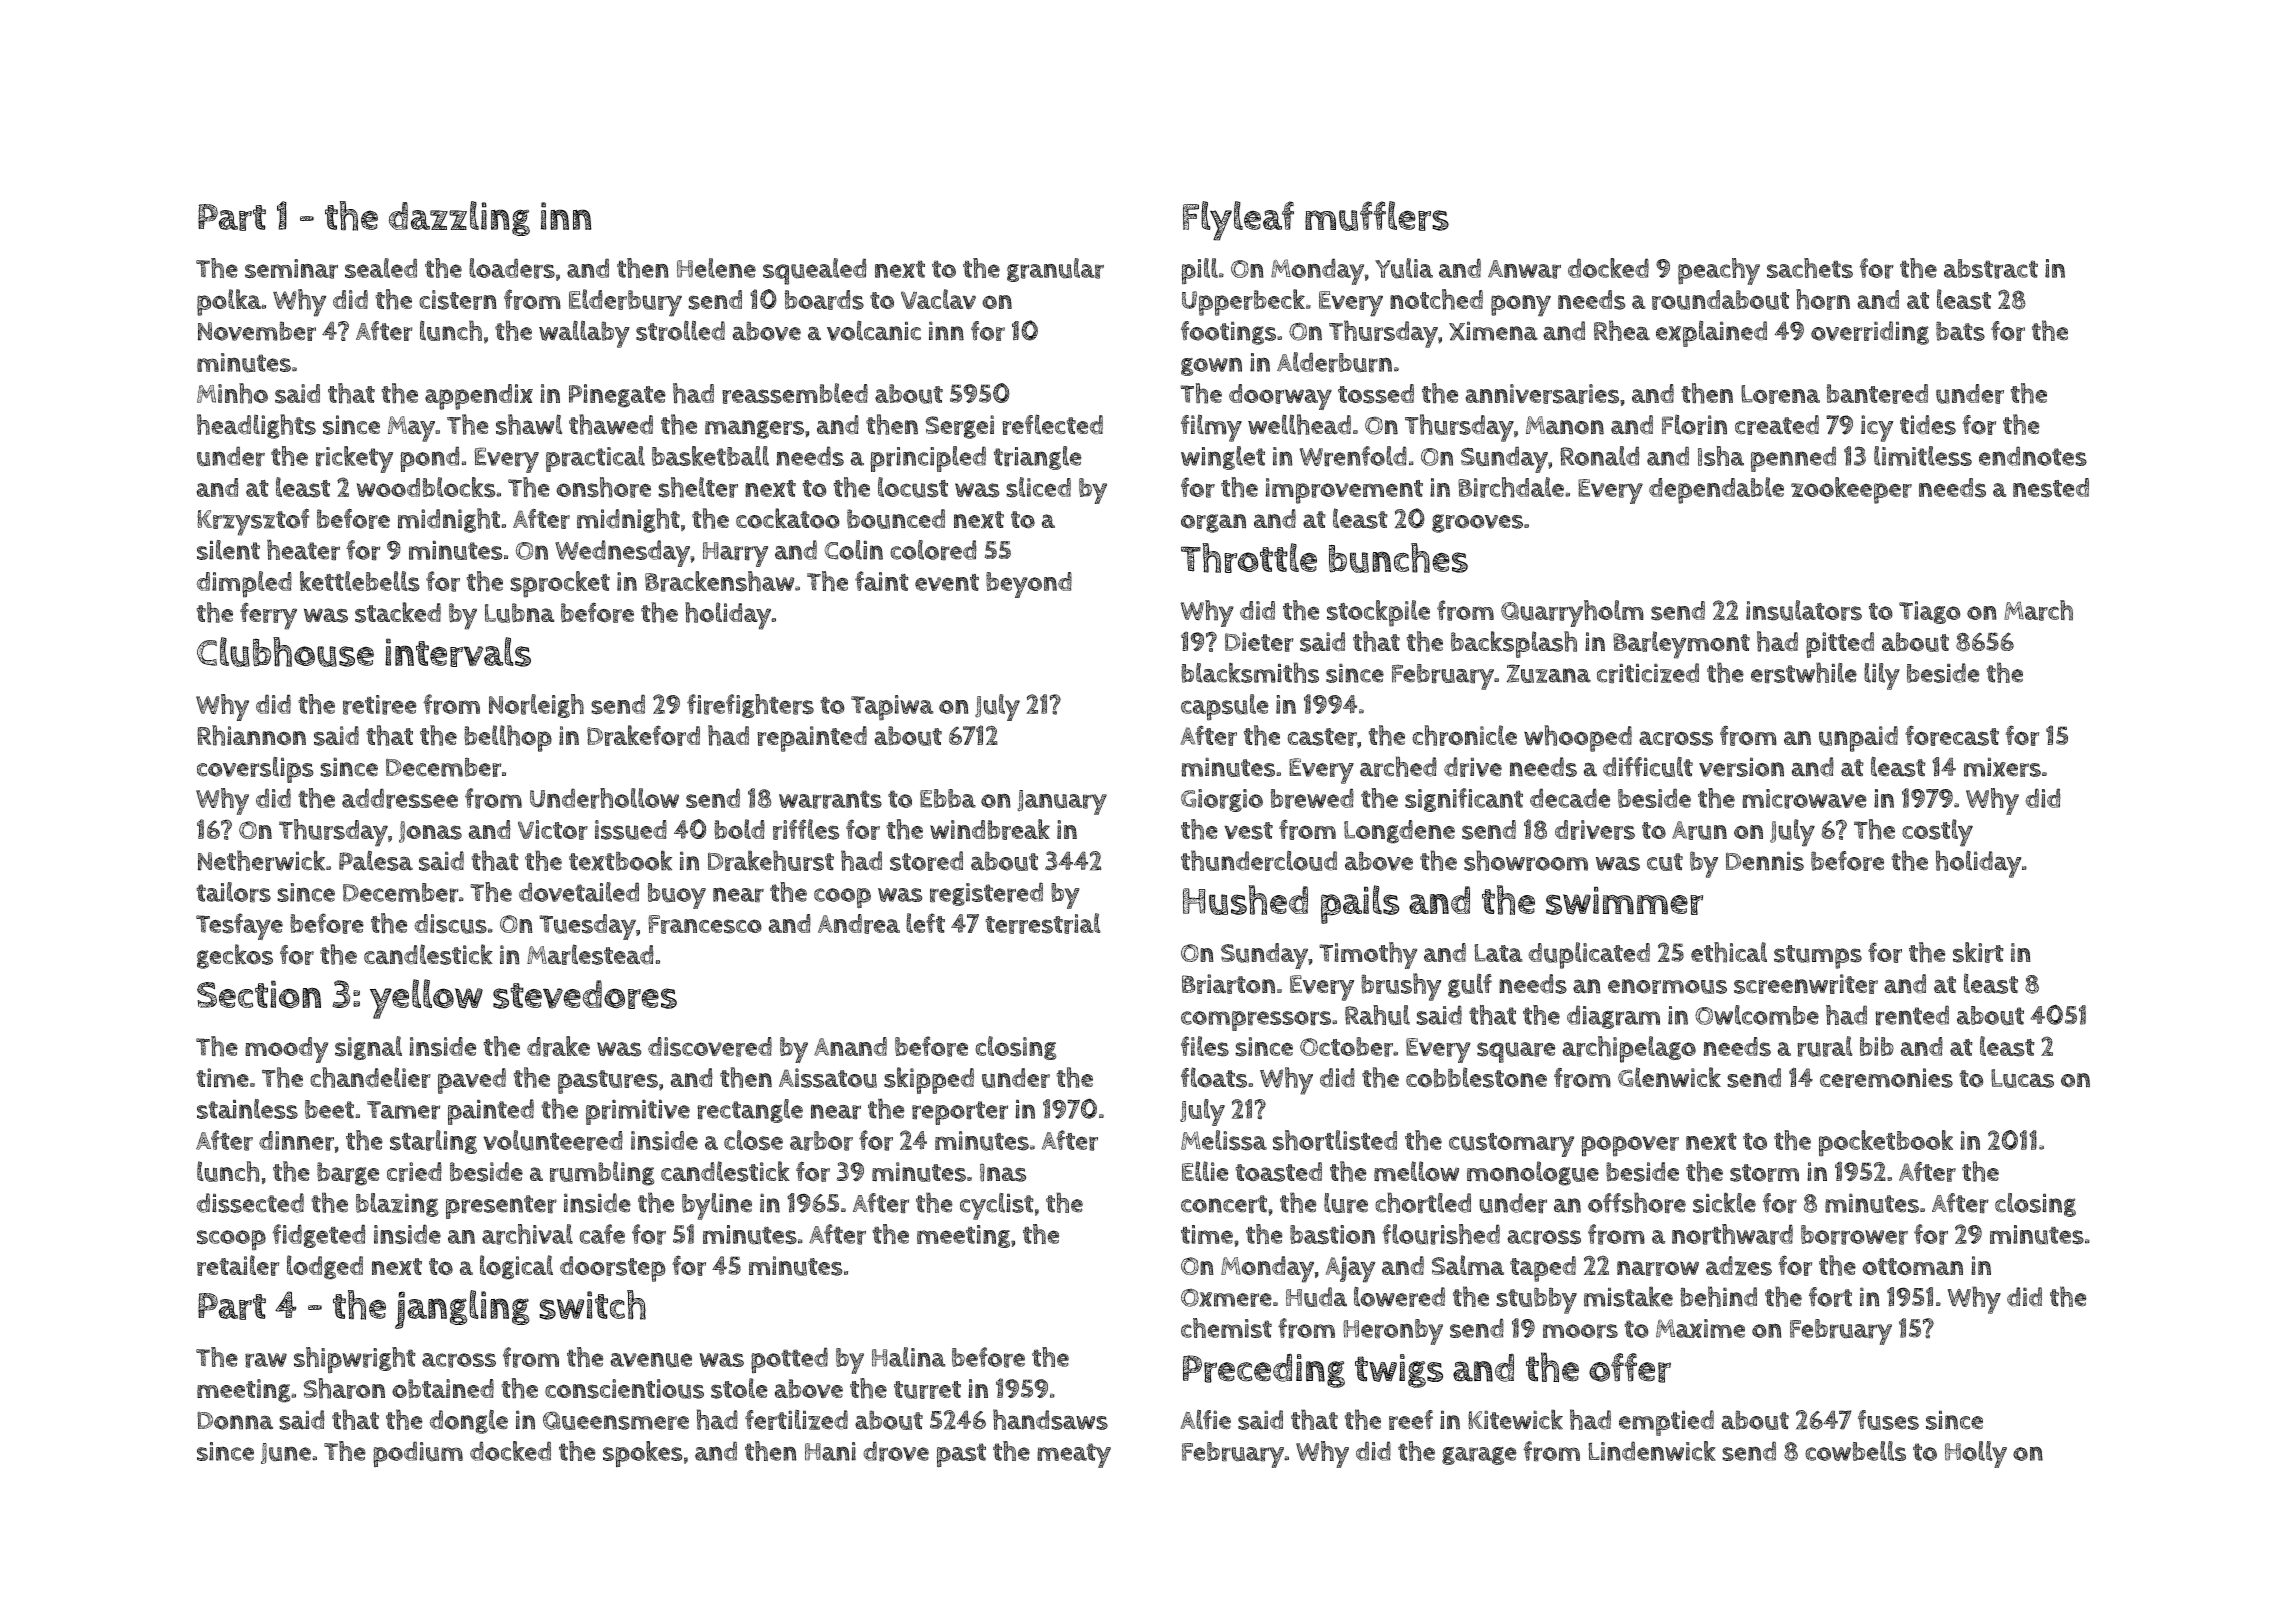 Image resolution: width=2292 pixels, height=1620 pixels. What do you see at coordinates (2033, 456) in the document?
I see `endnotes` at bounding box center [2033, 456].
